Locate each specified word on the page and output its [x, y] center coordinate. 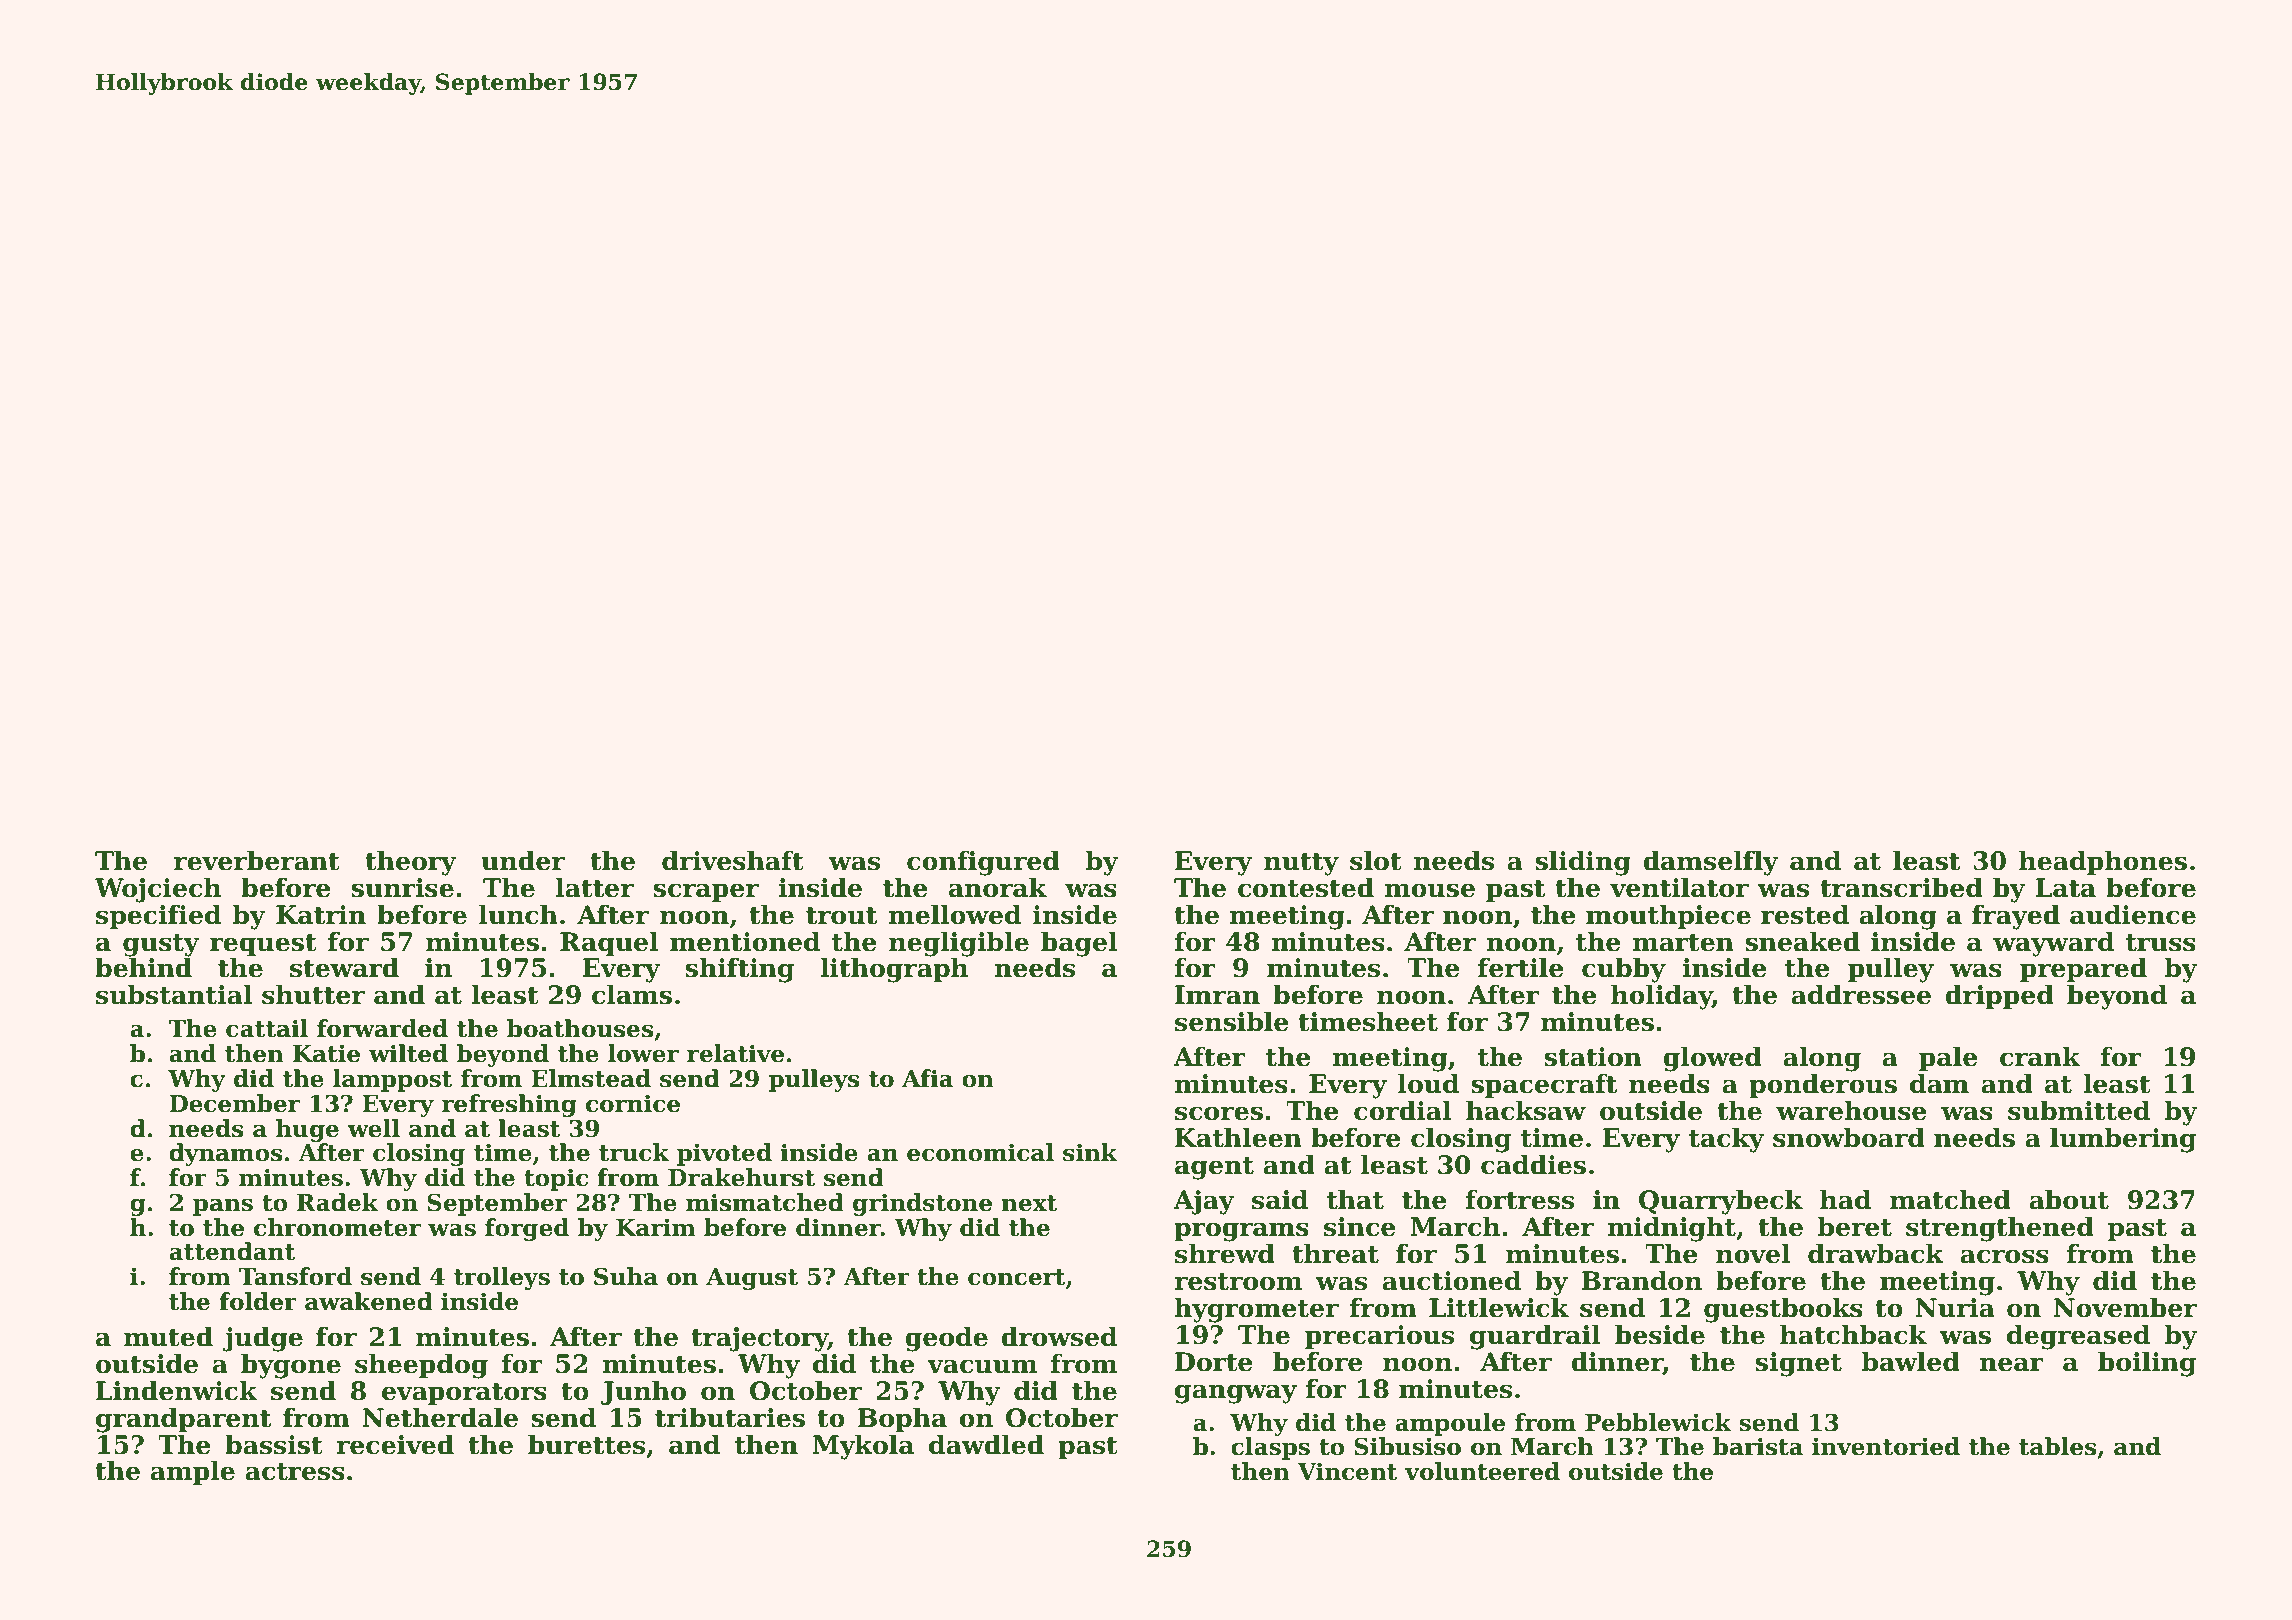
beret [1855, 1226]
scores [1219, 1113]
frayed [2016, 917]
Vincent [1348, 1471]
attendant [232, 1251]
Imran [1217, 995]
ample [192, 1472]
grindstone [922, 1204]
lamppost [393, 1080]
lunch [518, 914]
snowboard [1849, 1137]
